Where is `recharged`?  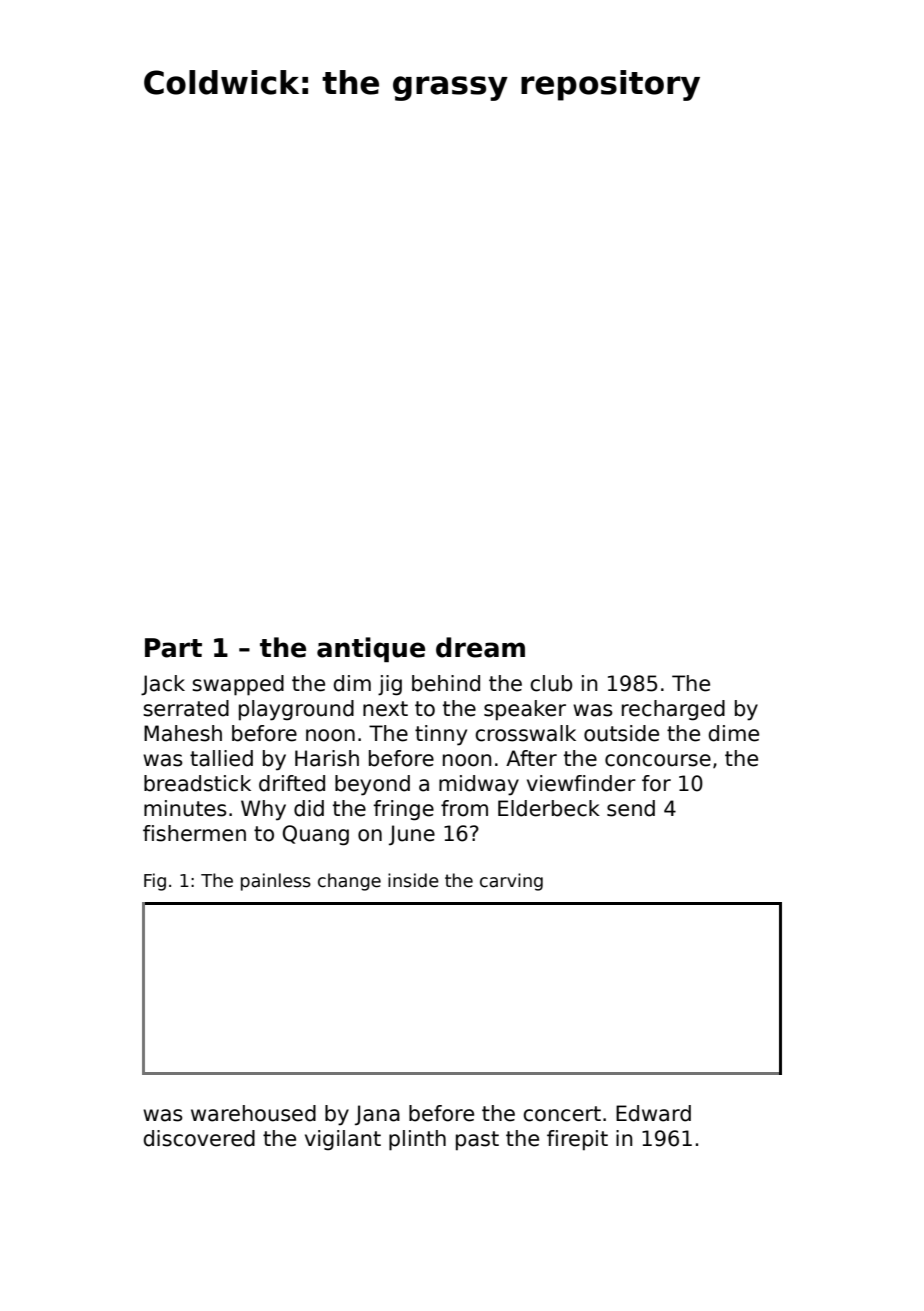 recharged is located at coordinates (673, 710).
